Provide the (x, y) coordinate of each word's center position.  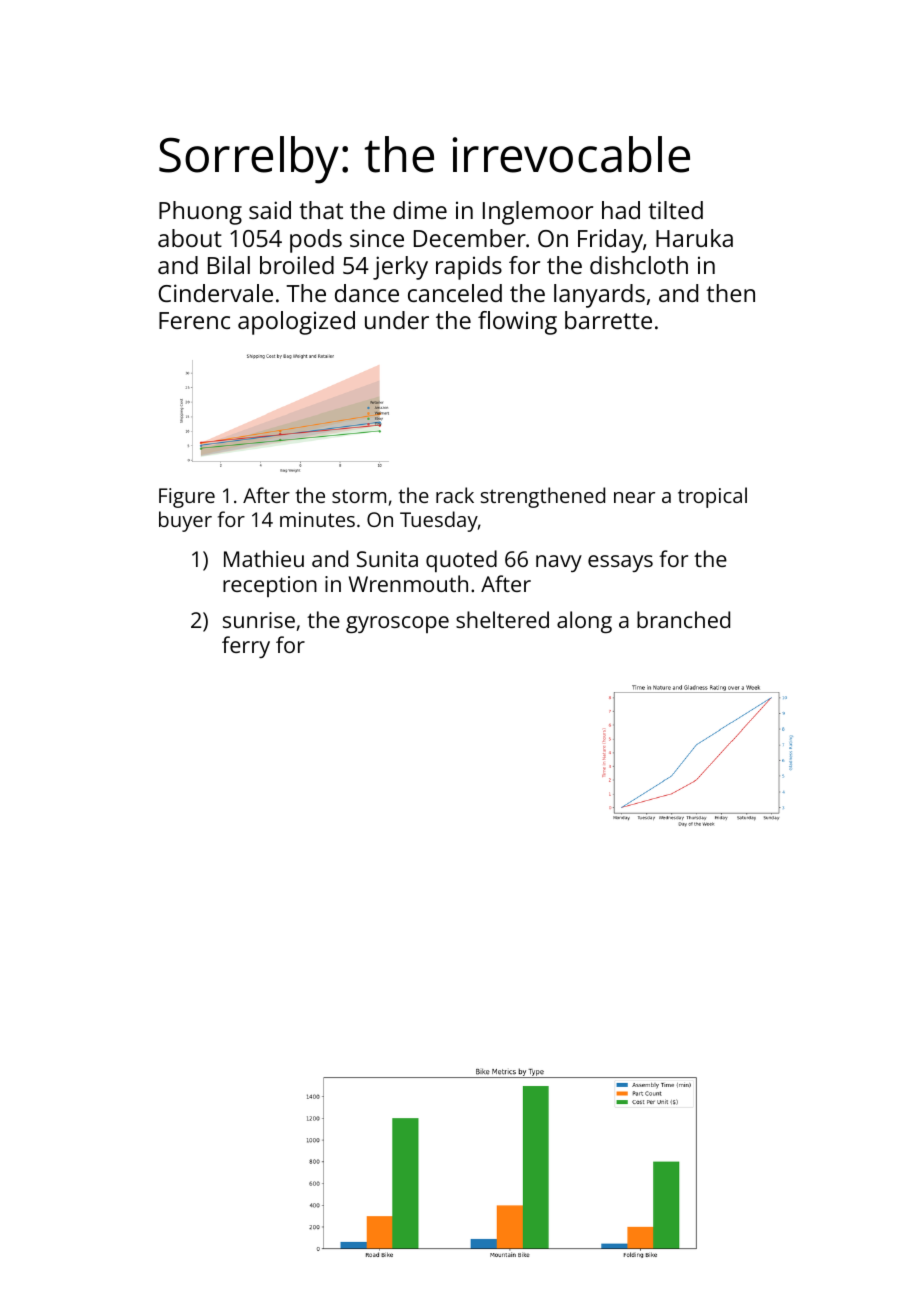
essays (620, 563)
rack (455, 495)
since (377, 238)
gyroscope (397, 624)
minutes (317, 519)
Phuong (200, 213)
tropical (712, 497)
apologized (296, 323)
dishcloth (639, 265)
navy (559, 563)
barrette (608, 320)
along (584, 622)
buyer (185, 521)
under (397, 320)
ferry (246, 647)
